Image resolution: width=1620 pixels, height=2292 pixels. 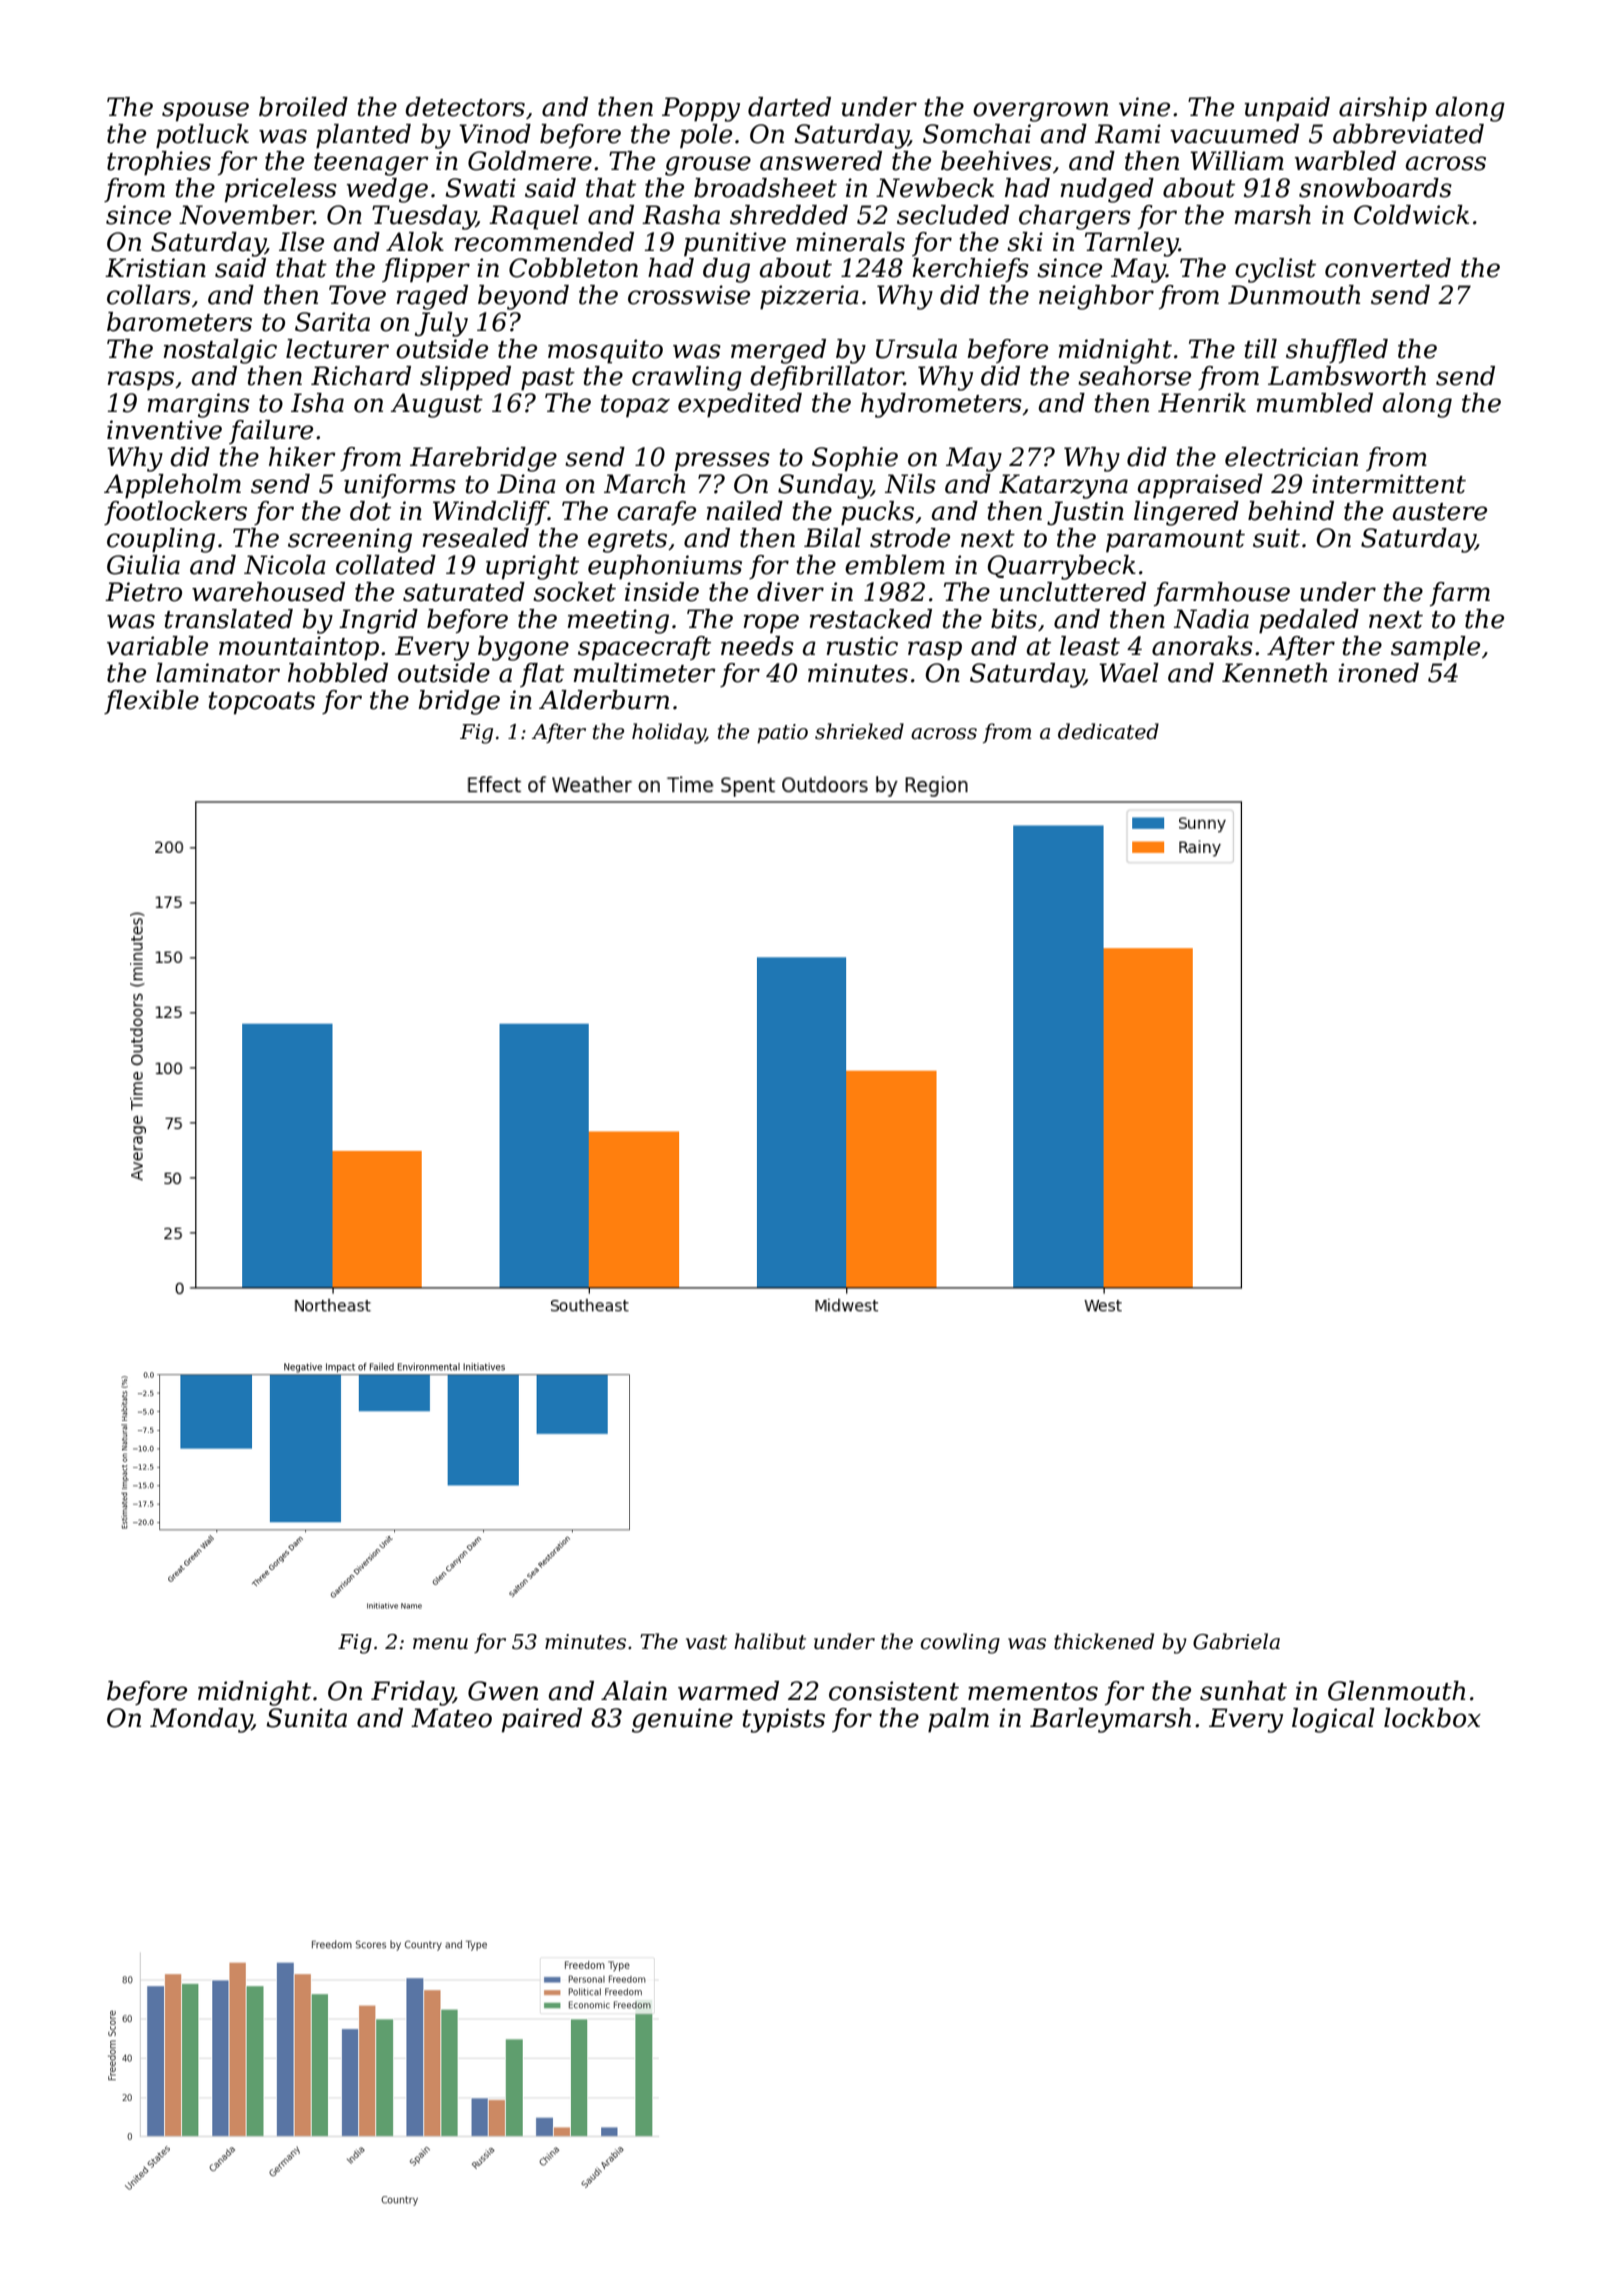 What do you see at coordinates (916, 349) in the screenshot?
I see `Ursula` at bounding box center [916, 349].
